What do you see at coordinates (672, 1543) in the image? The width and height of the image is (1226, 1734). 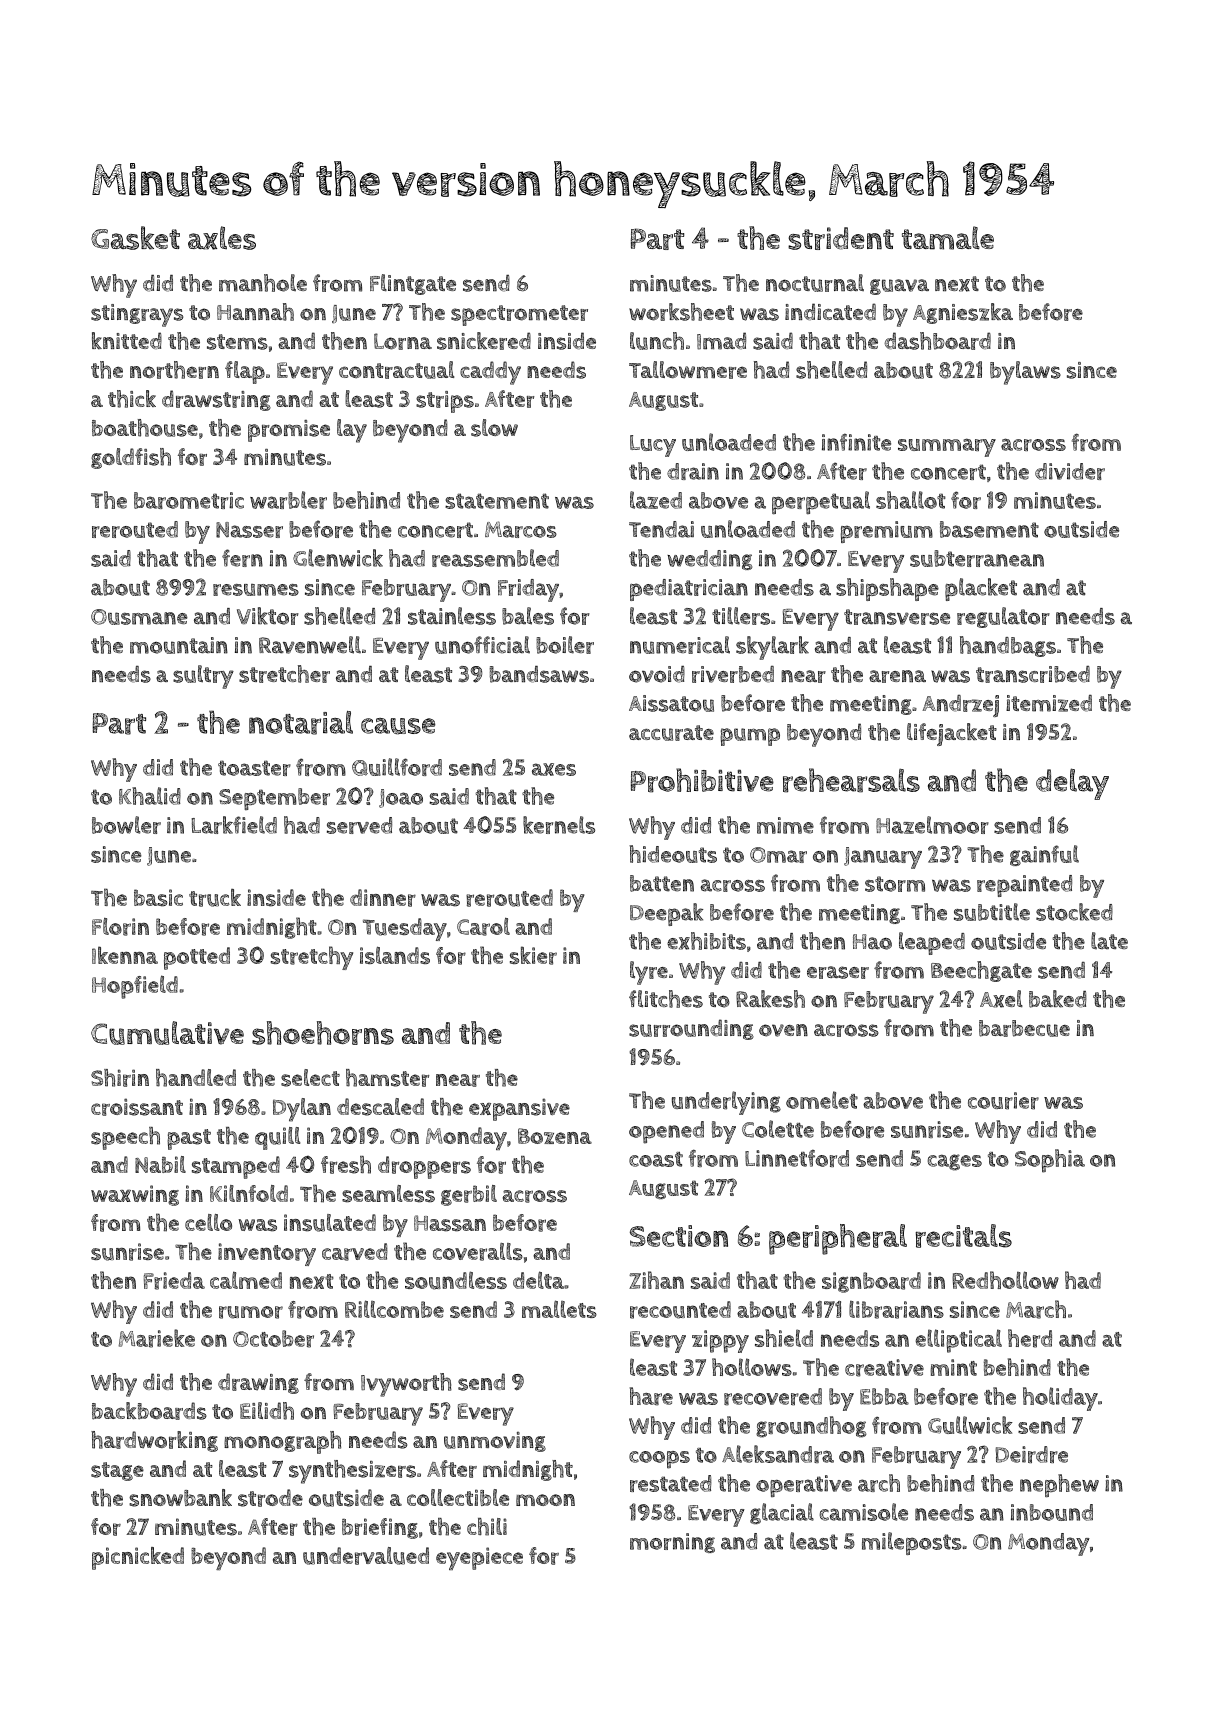 I see `morning` at bounding box center [672, 1543].
